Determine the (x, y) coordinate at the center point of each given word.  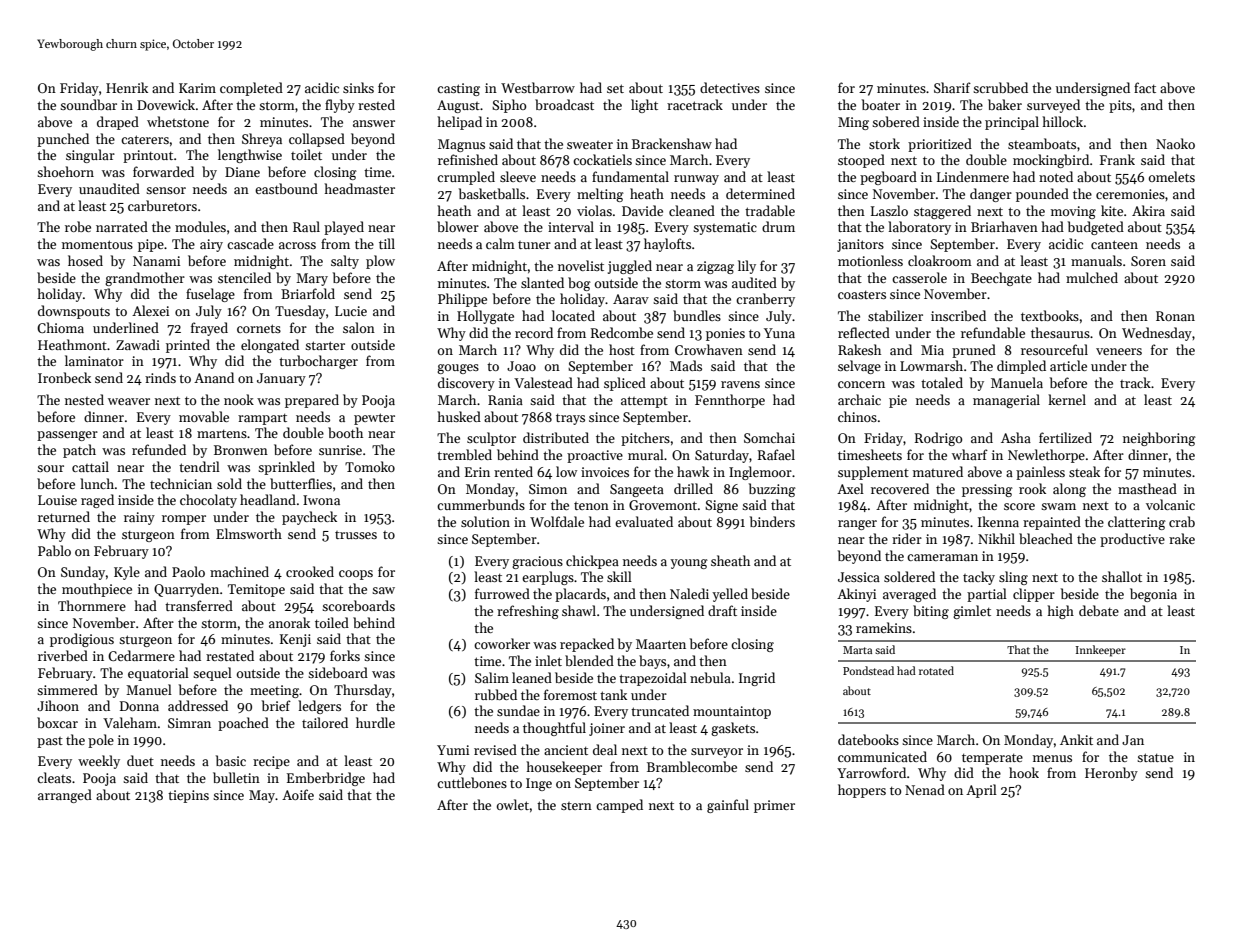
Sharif (952, 87)
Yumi (453, 750)
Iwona (321, 500)
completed (251, 89)
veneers (1119, 351)
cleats (54, 777)
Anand (214, 377)
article (1068, 365)
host (622, 349)
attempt (644, 402)
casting (458, 89)
